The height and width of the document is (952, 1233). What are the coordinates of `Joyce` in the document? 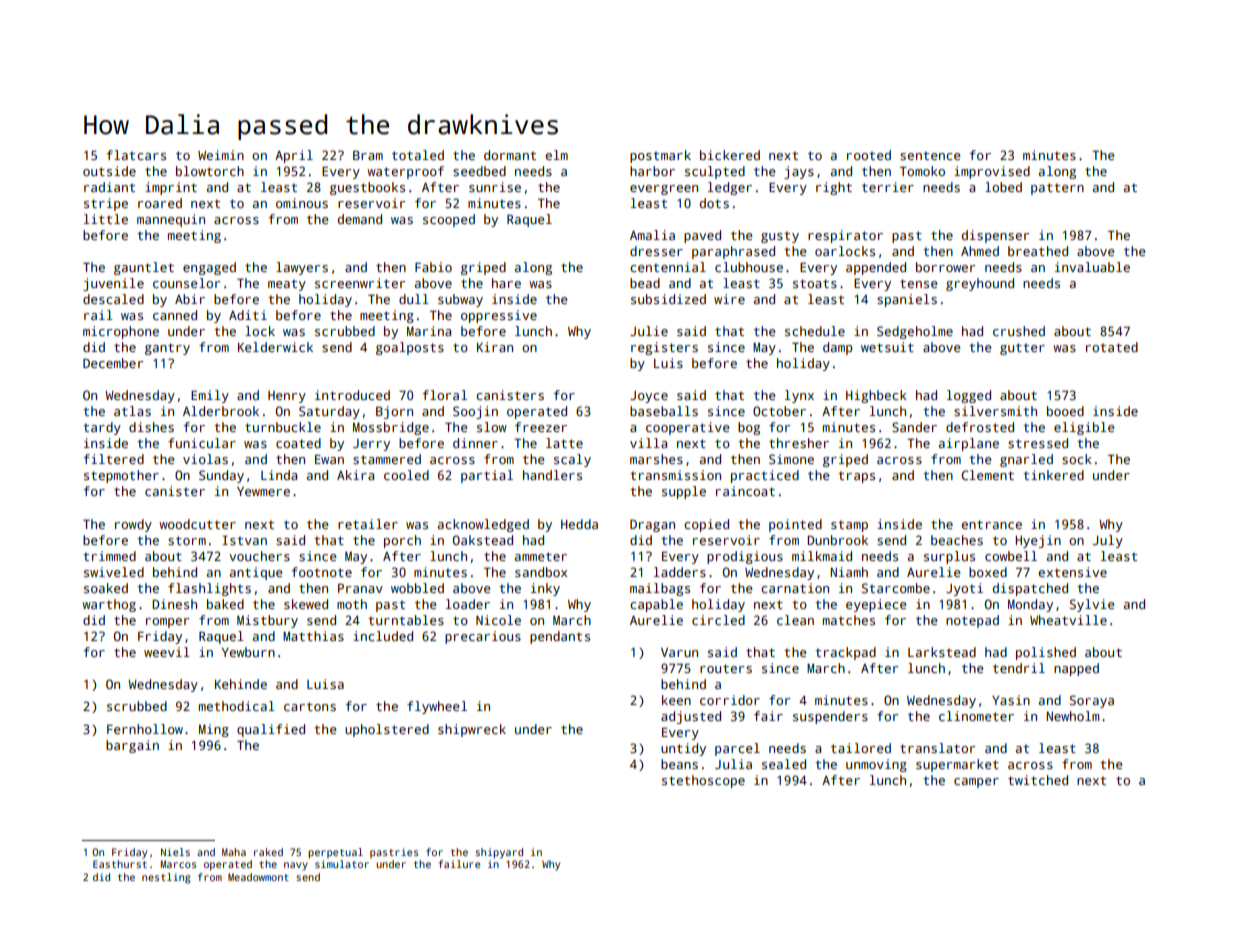 It's located at (649, 397).
